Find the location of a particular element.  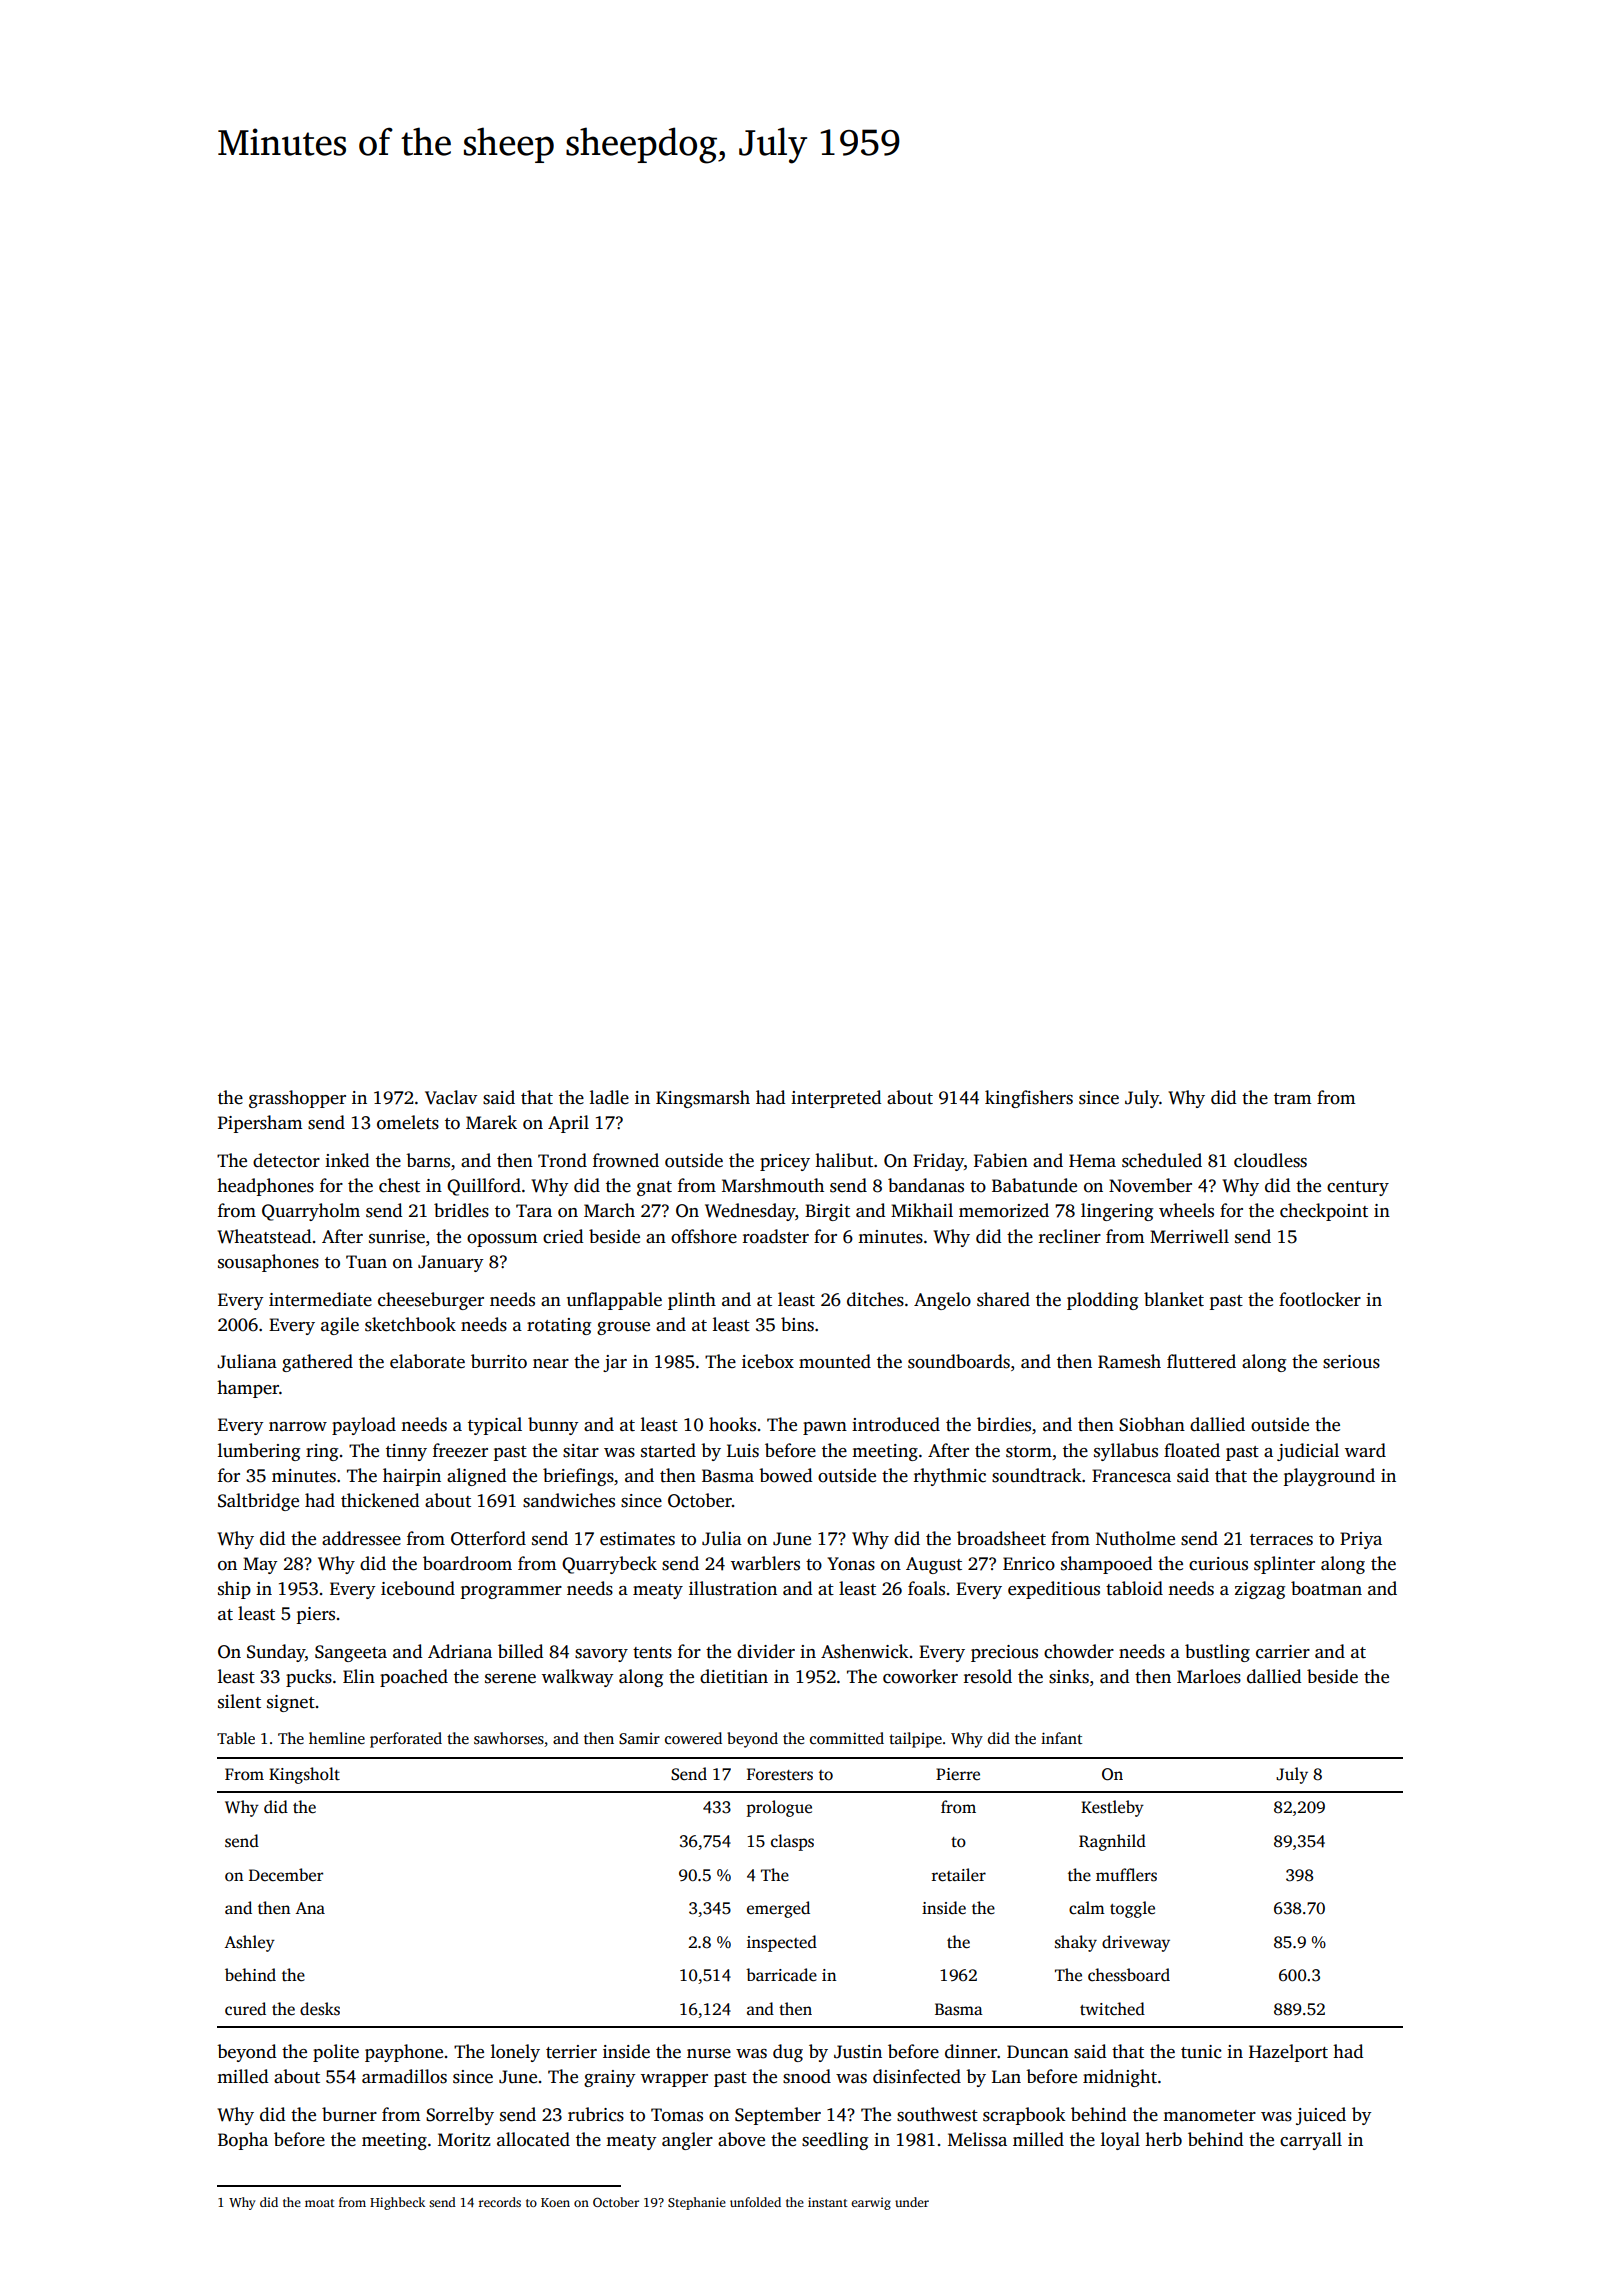

Nutholme is located at coordinates (1135, 1538).
